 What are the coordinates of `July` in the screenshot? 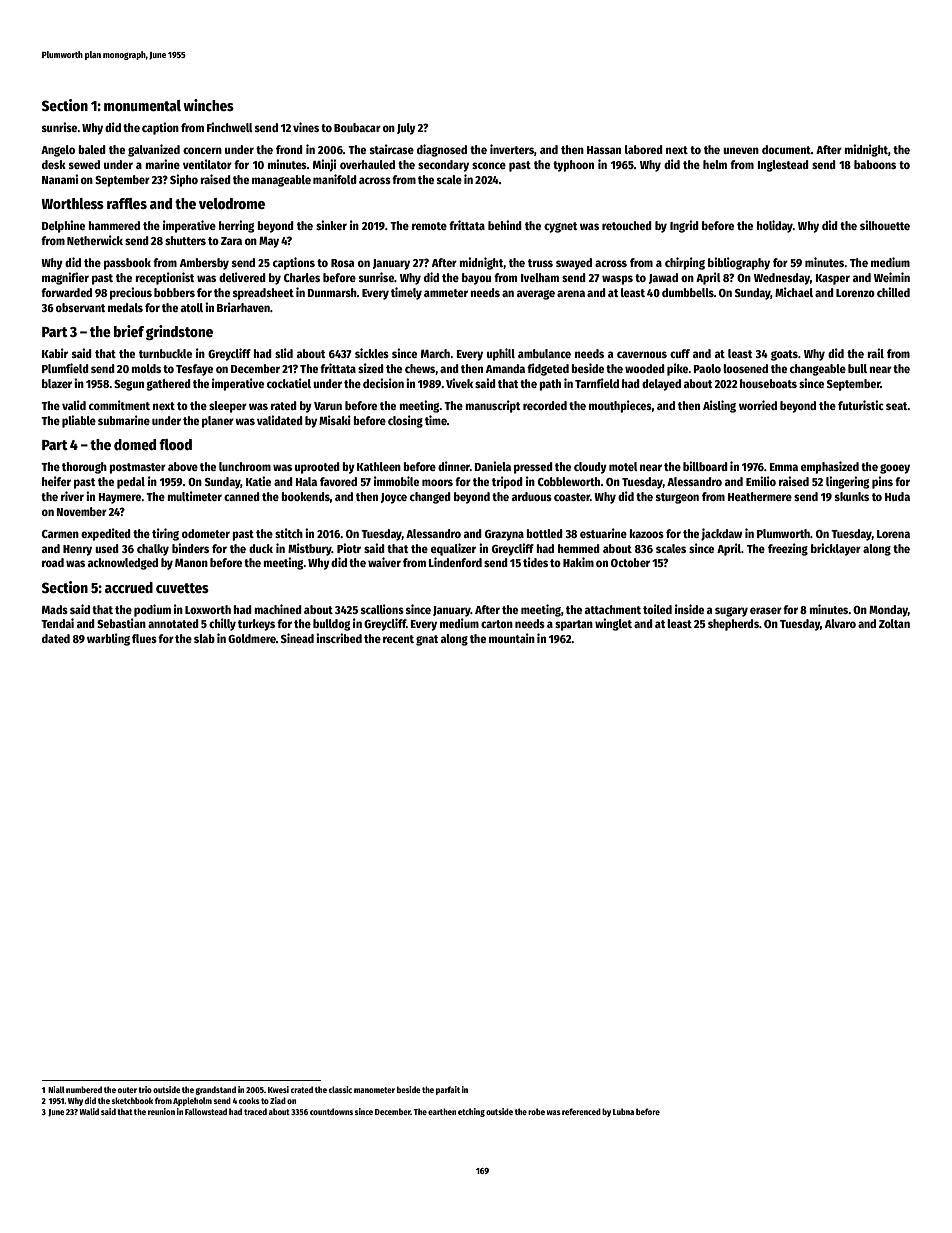 It's located at (406, 129).
